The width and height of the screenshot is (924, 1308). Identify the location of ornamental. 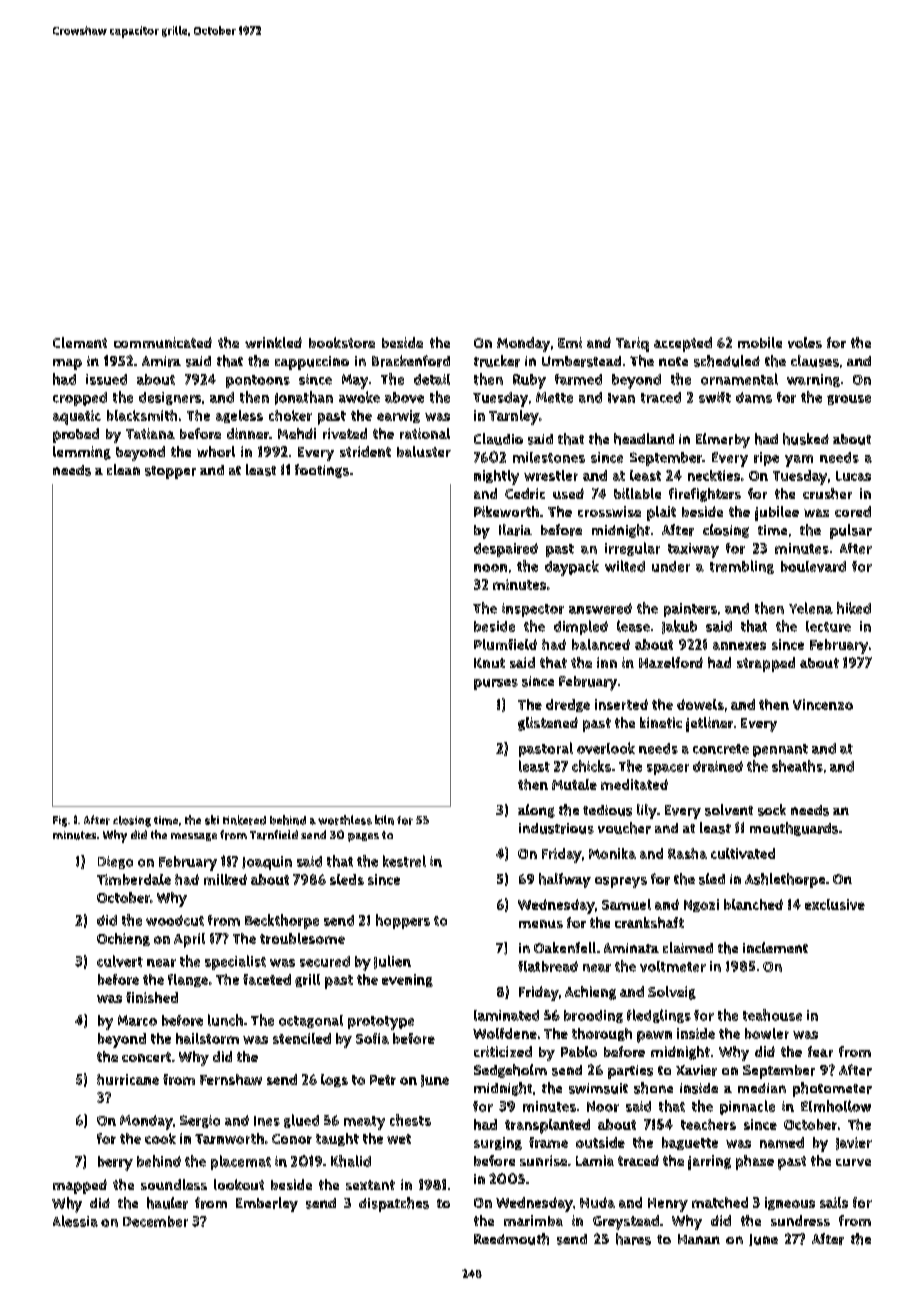
(739, 379).
